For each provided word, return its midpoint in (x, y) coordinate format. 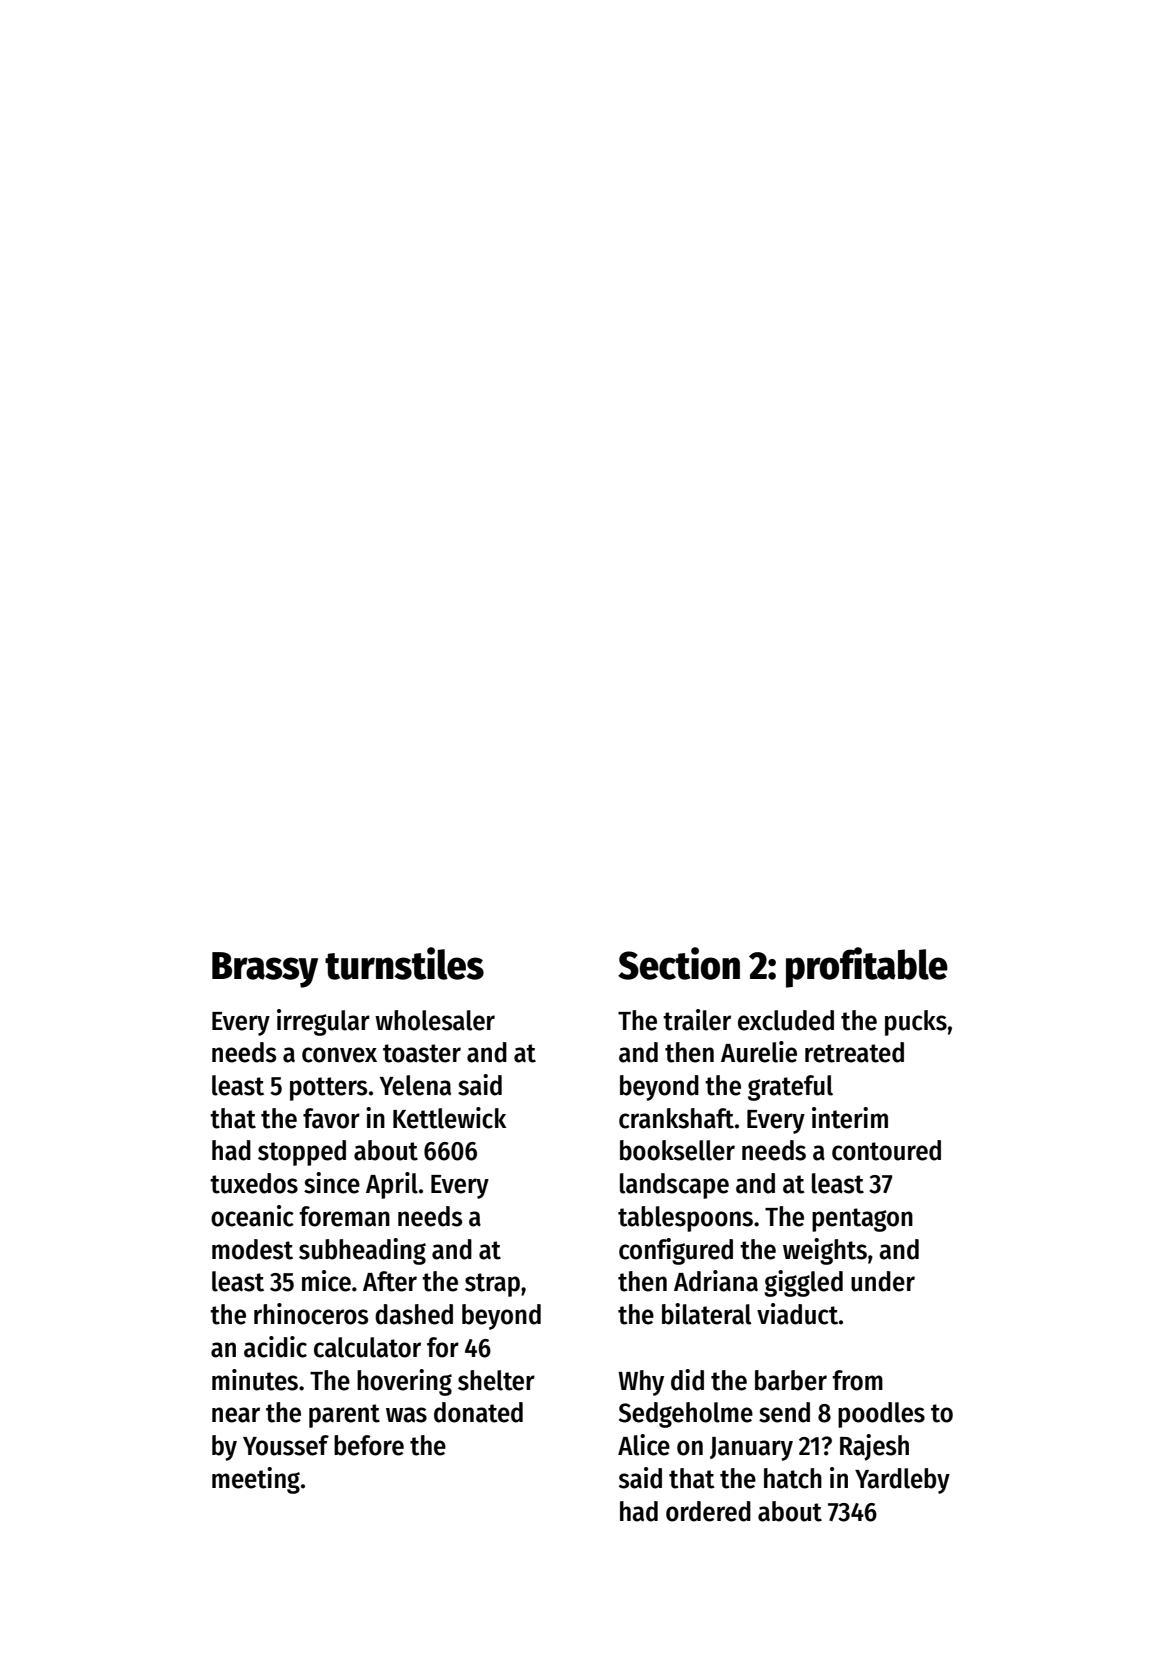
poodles (881, 1415)
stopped (302, 1153)
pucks (916, 1023)
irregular (323, 1022)
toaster (422, 1053)
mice (326, 1281)
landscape (674, 1186)
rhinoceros (311, 1314)
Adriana (716, 1281)
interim (850, 1118)
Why (641, 1383)
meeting (256, 1480)
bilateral (706, 1314)
